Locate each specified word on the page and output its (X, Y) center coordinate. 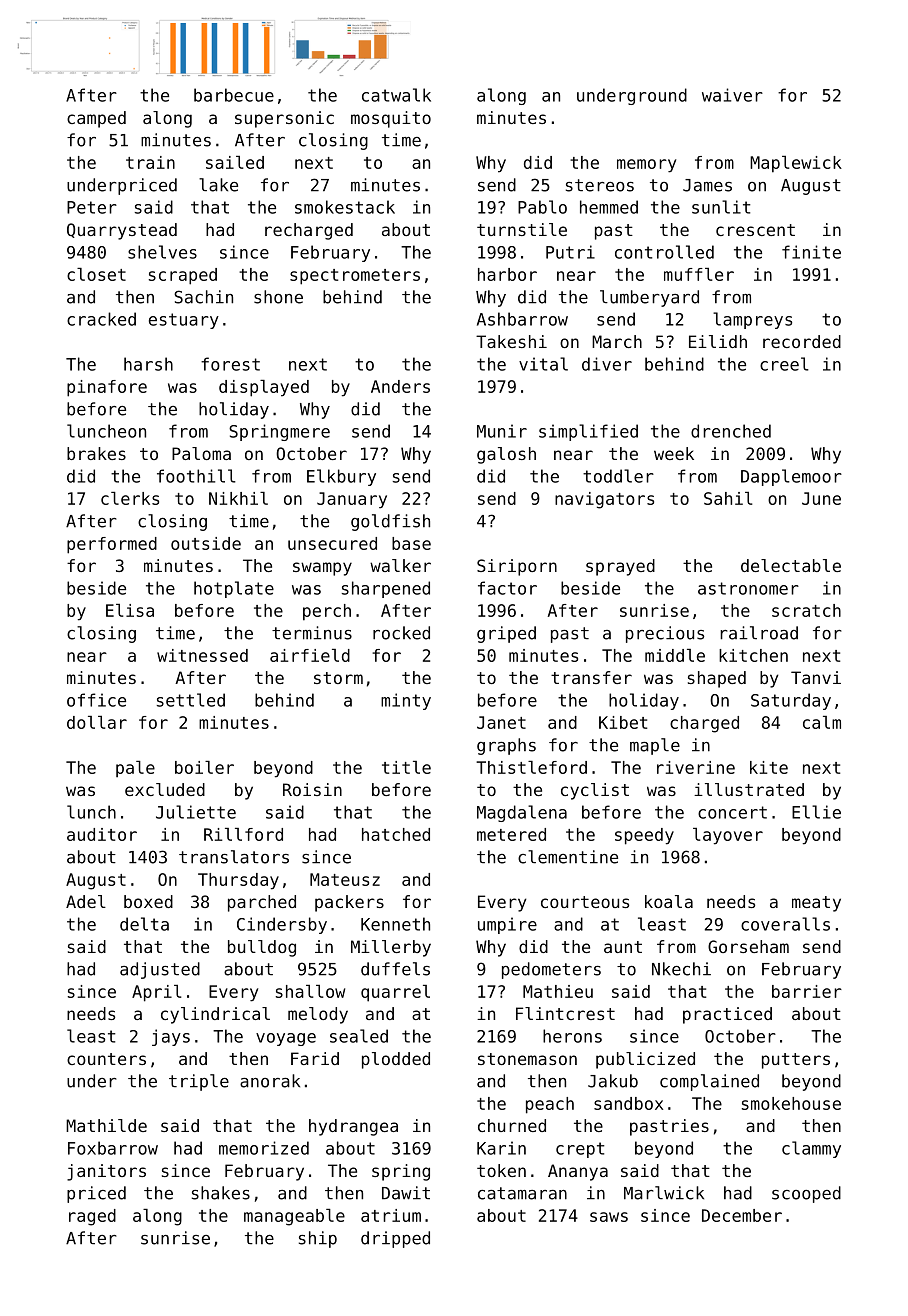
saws (609, 1217)
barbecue (234, 95)
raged (92, 1217)
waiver (732, 95)
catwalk (396, 95)
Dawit (406, 1193)
